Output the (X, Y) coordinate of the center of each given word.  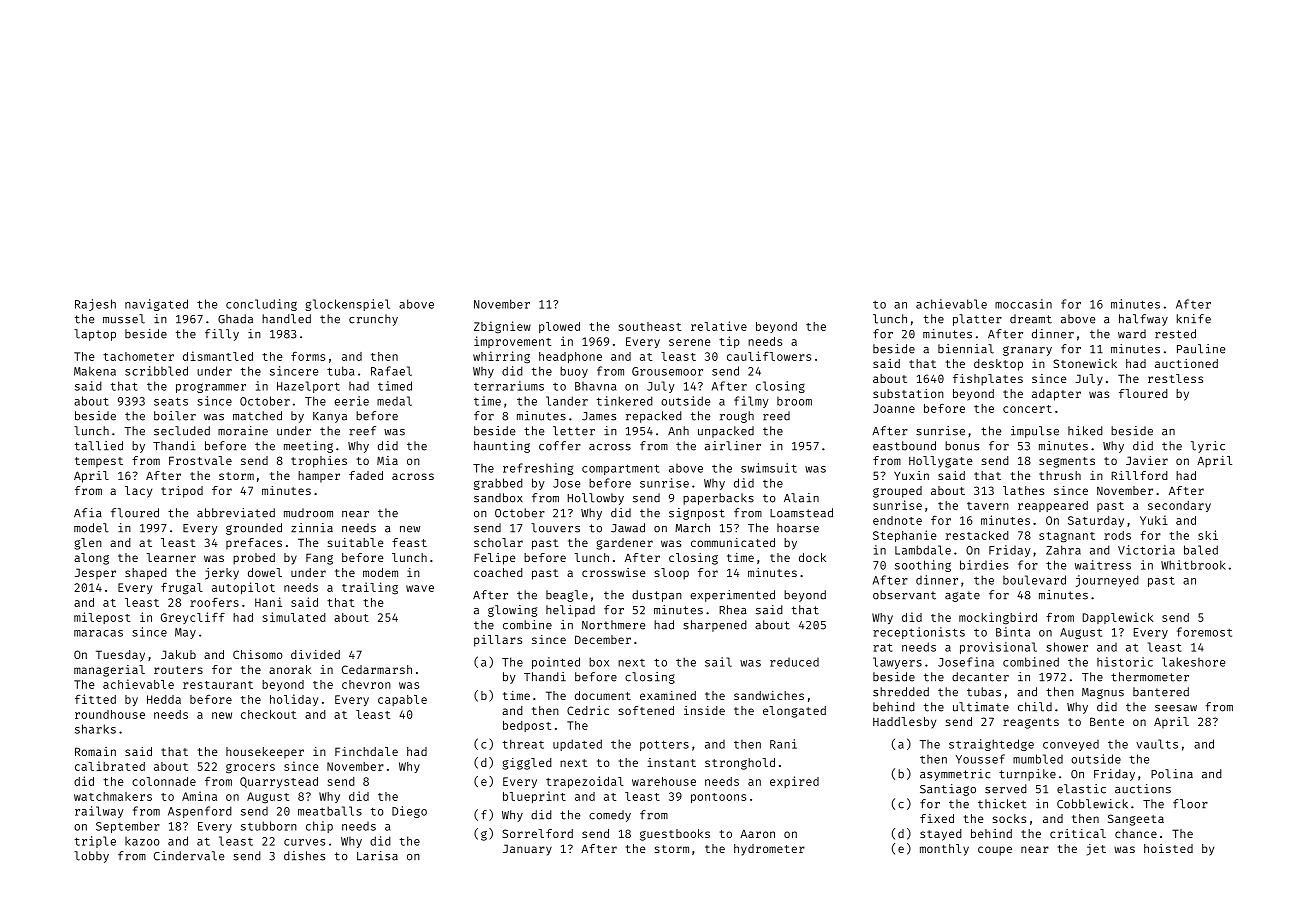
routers (178, 670)
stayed (941, 835)
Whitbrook (1193, 565)
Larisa (377, 856)
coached (498, 572)
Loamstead (801, 513)
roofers (214, 602)
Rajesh (95, 305)
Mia (387, 460)
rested (1175, 334)
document (603, 695)
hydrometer (769, 850)
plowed (559, 327)
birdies (984, 565)
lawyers (897, 663)
